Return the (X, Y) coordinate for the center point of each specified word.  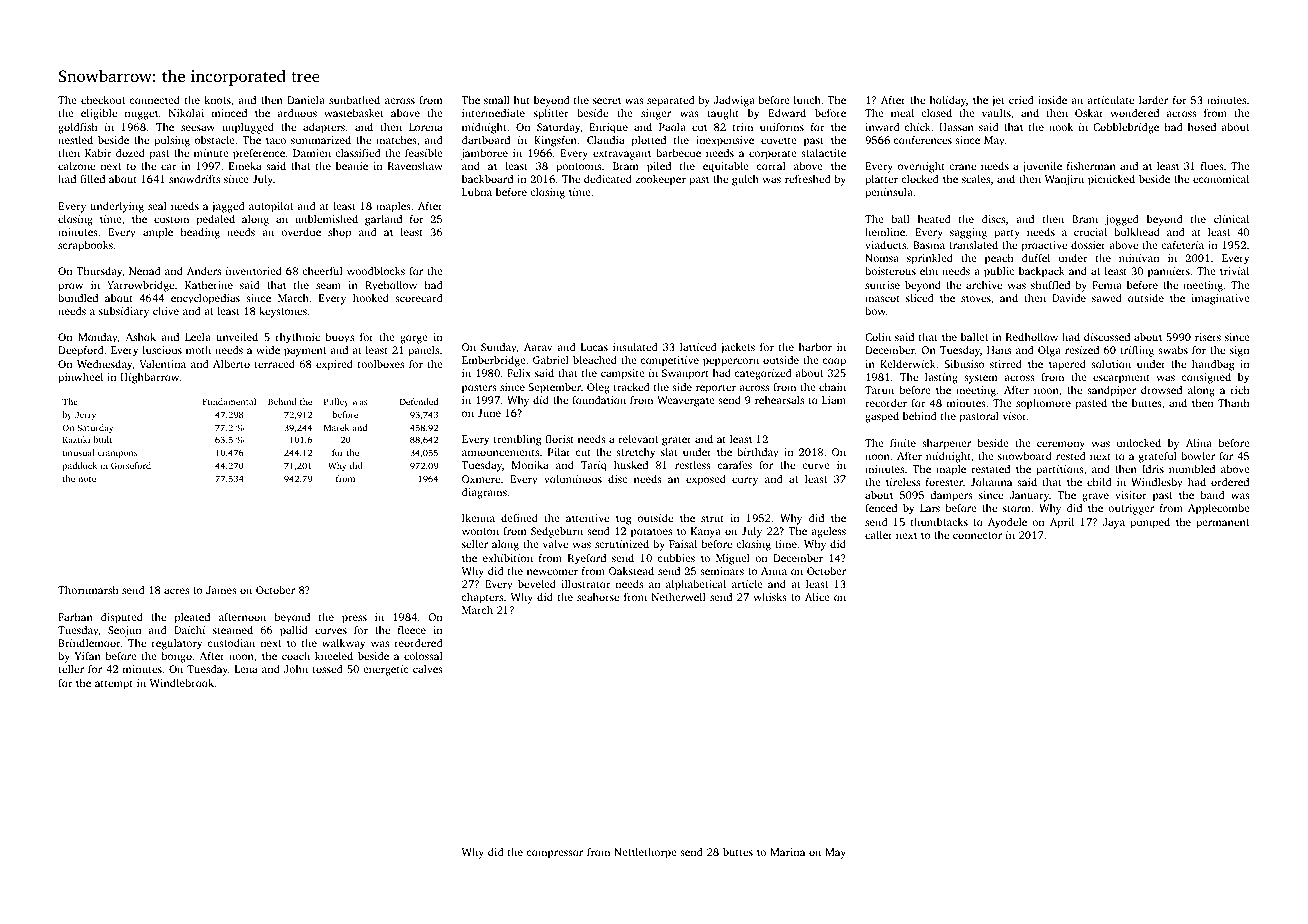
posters (479, 389)
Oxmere (481, 479)
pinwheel (80, 378)
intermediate (493, 113)
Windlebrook (182, 683)
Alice (817, 597)
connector (977, 535)
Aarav (538, 347)
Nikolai (186, 113)
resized (1082, 350)
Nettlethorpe (645, 853)
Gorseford (131, 465)
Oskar (1089, 113)
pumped (1150, 523)
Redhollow (1032, 337)
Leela (198, 337)
